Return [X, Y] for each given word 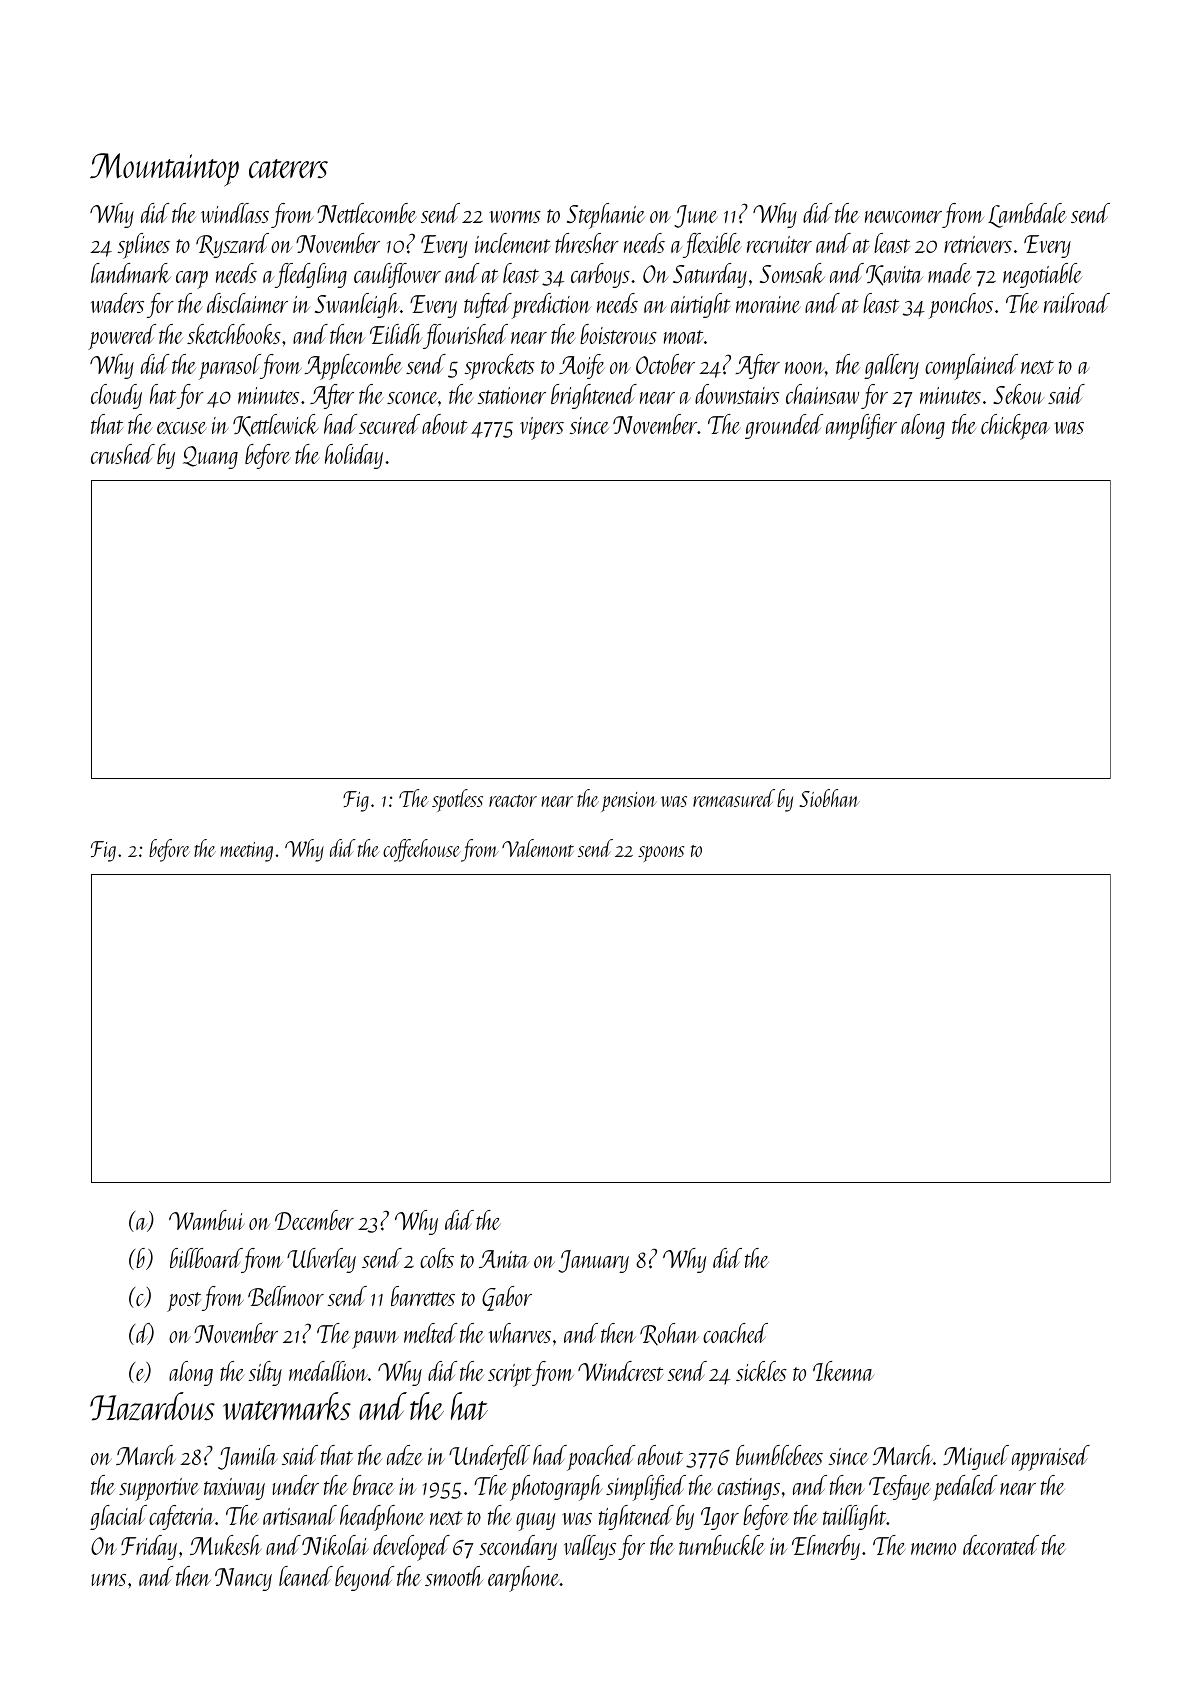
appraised [1051, 1458]
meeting [246, 852]
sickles [761, 1371]
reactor [513, 801]
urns [109, 1580]
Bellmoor [286, 1296]
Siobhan [829, 798]
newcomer [903, 217]
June [695, 216]
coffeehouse [422, 850]
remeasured [734, 798]
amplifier [861, 427]
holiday [354, 456]
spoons [661, 854]
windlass [235, 213]
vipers [542, 428]
